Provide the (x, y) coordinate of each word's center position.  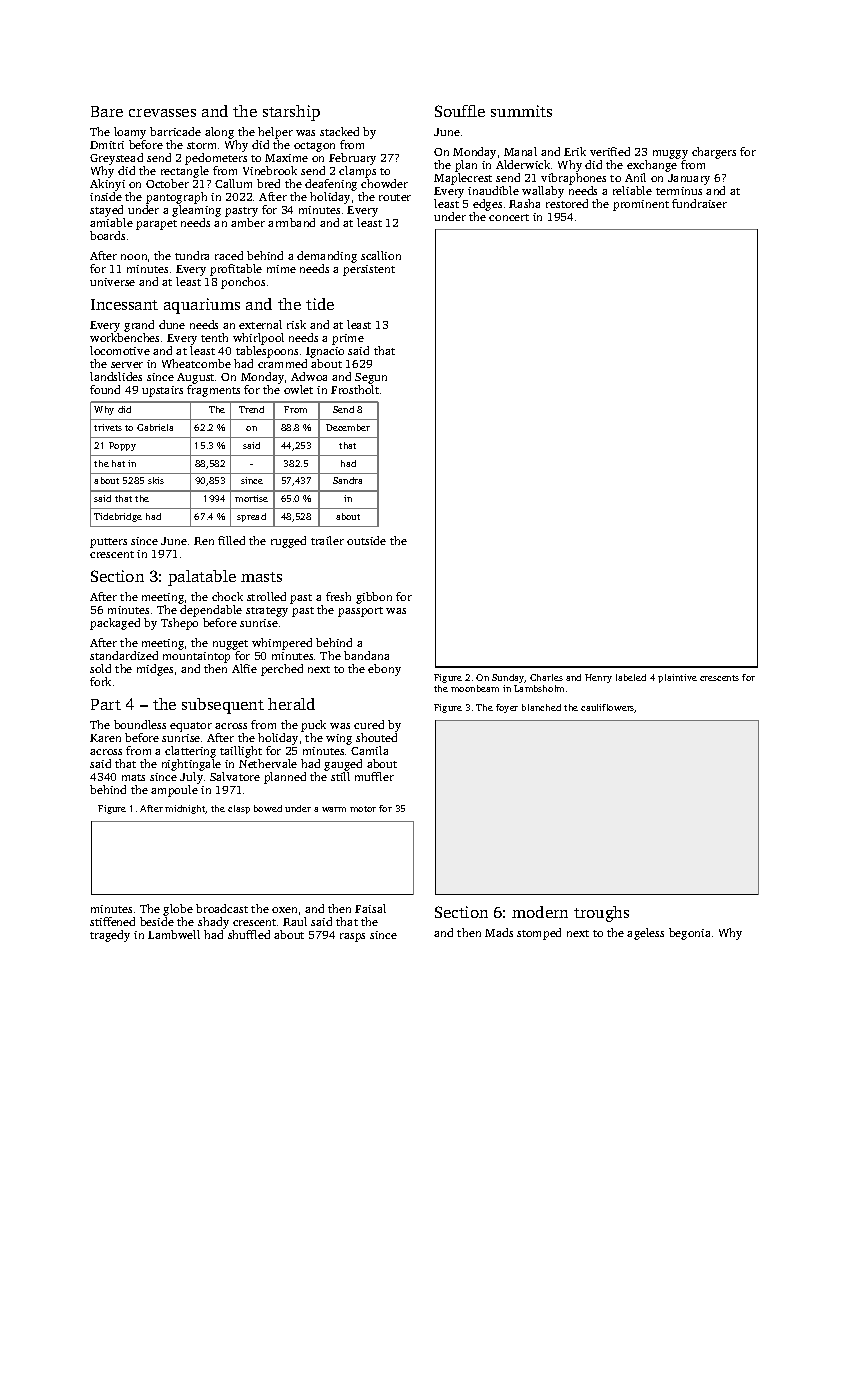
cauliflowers (608, 708)
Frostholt (355, 389)
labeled (631, 677)
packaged (115, 624)
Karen (105, 738)
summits (521, 111)
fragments (213, 391)
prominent (641, 205)
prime (348, 339)
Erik (575, 151)
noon (134, 257)
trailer (327, 540)
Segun (371, 378)
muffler (374, 776)
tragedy (110, 936)
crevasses (162, 113)
